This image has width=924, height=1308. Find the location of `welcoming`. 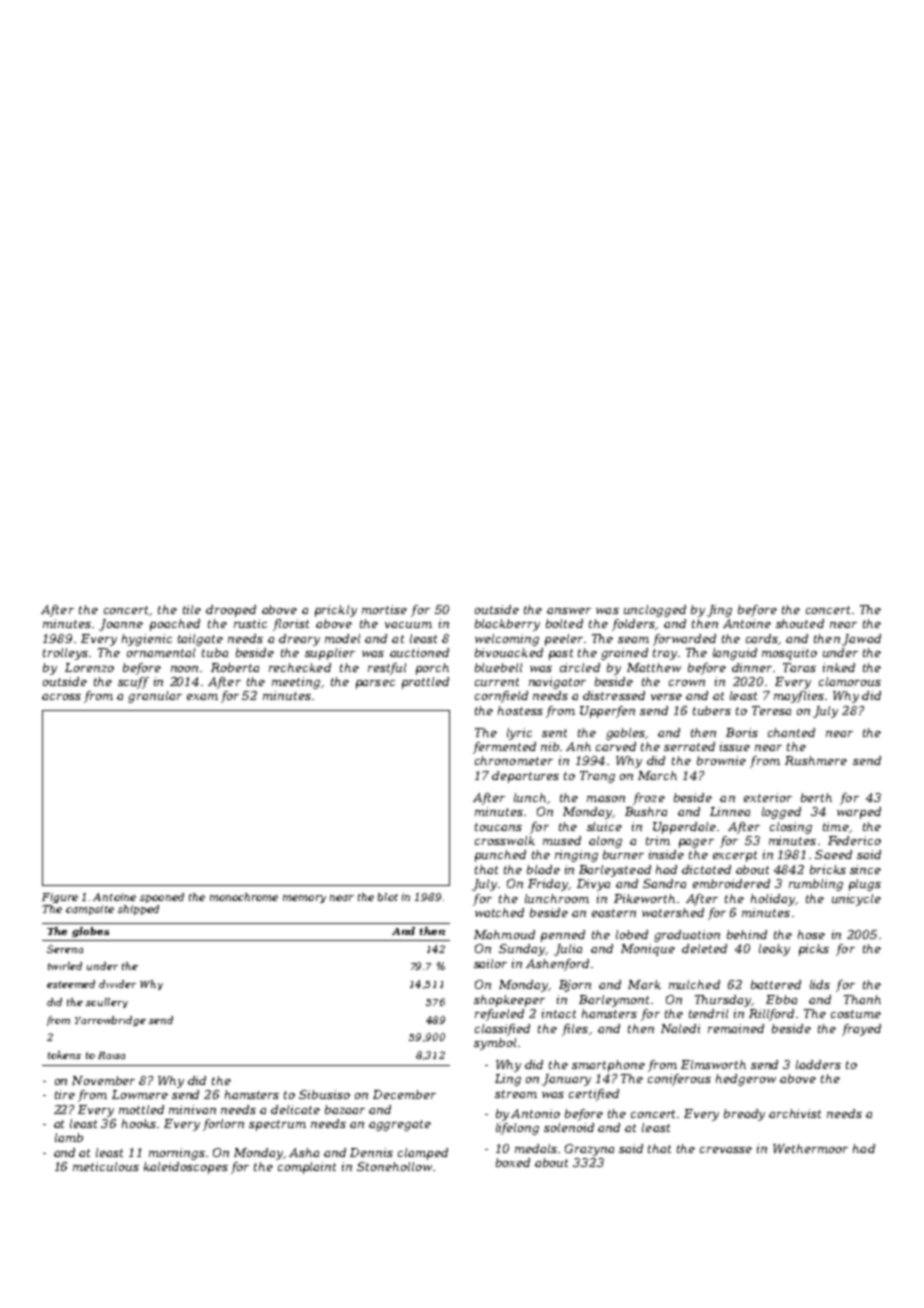

welcoming is located at coordinates (507, 640).
